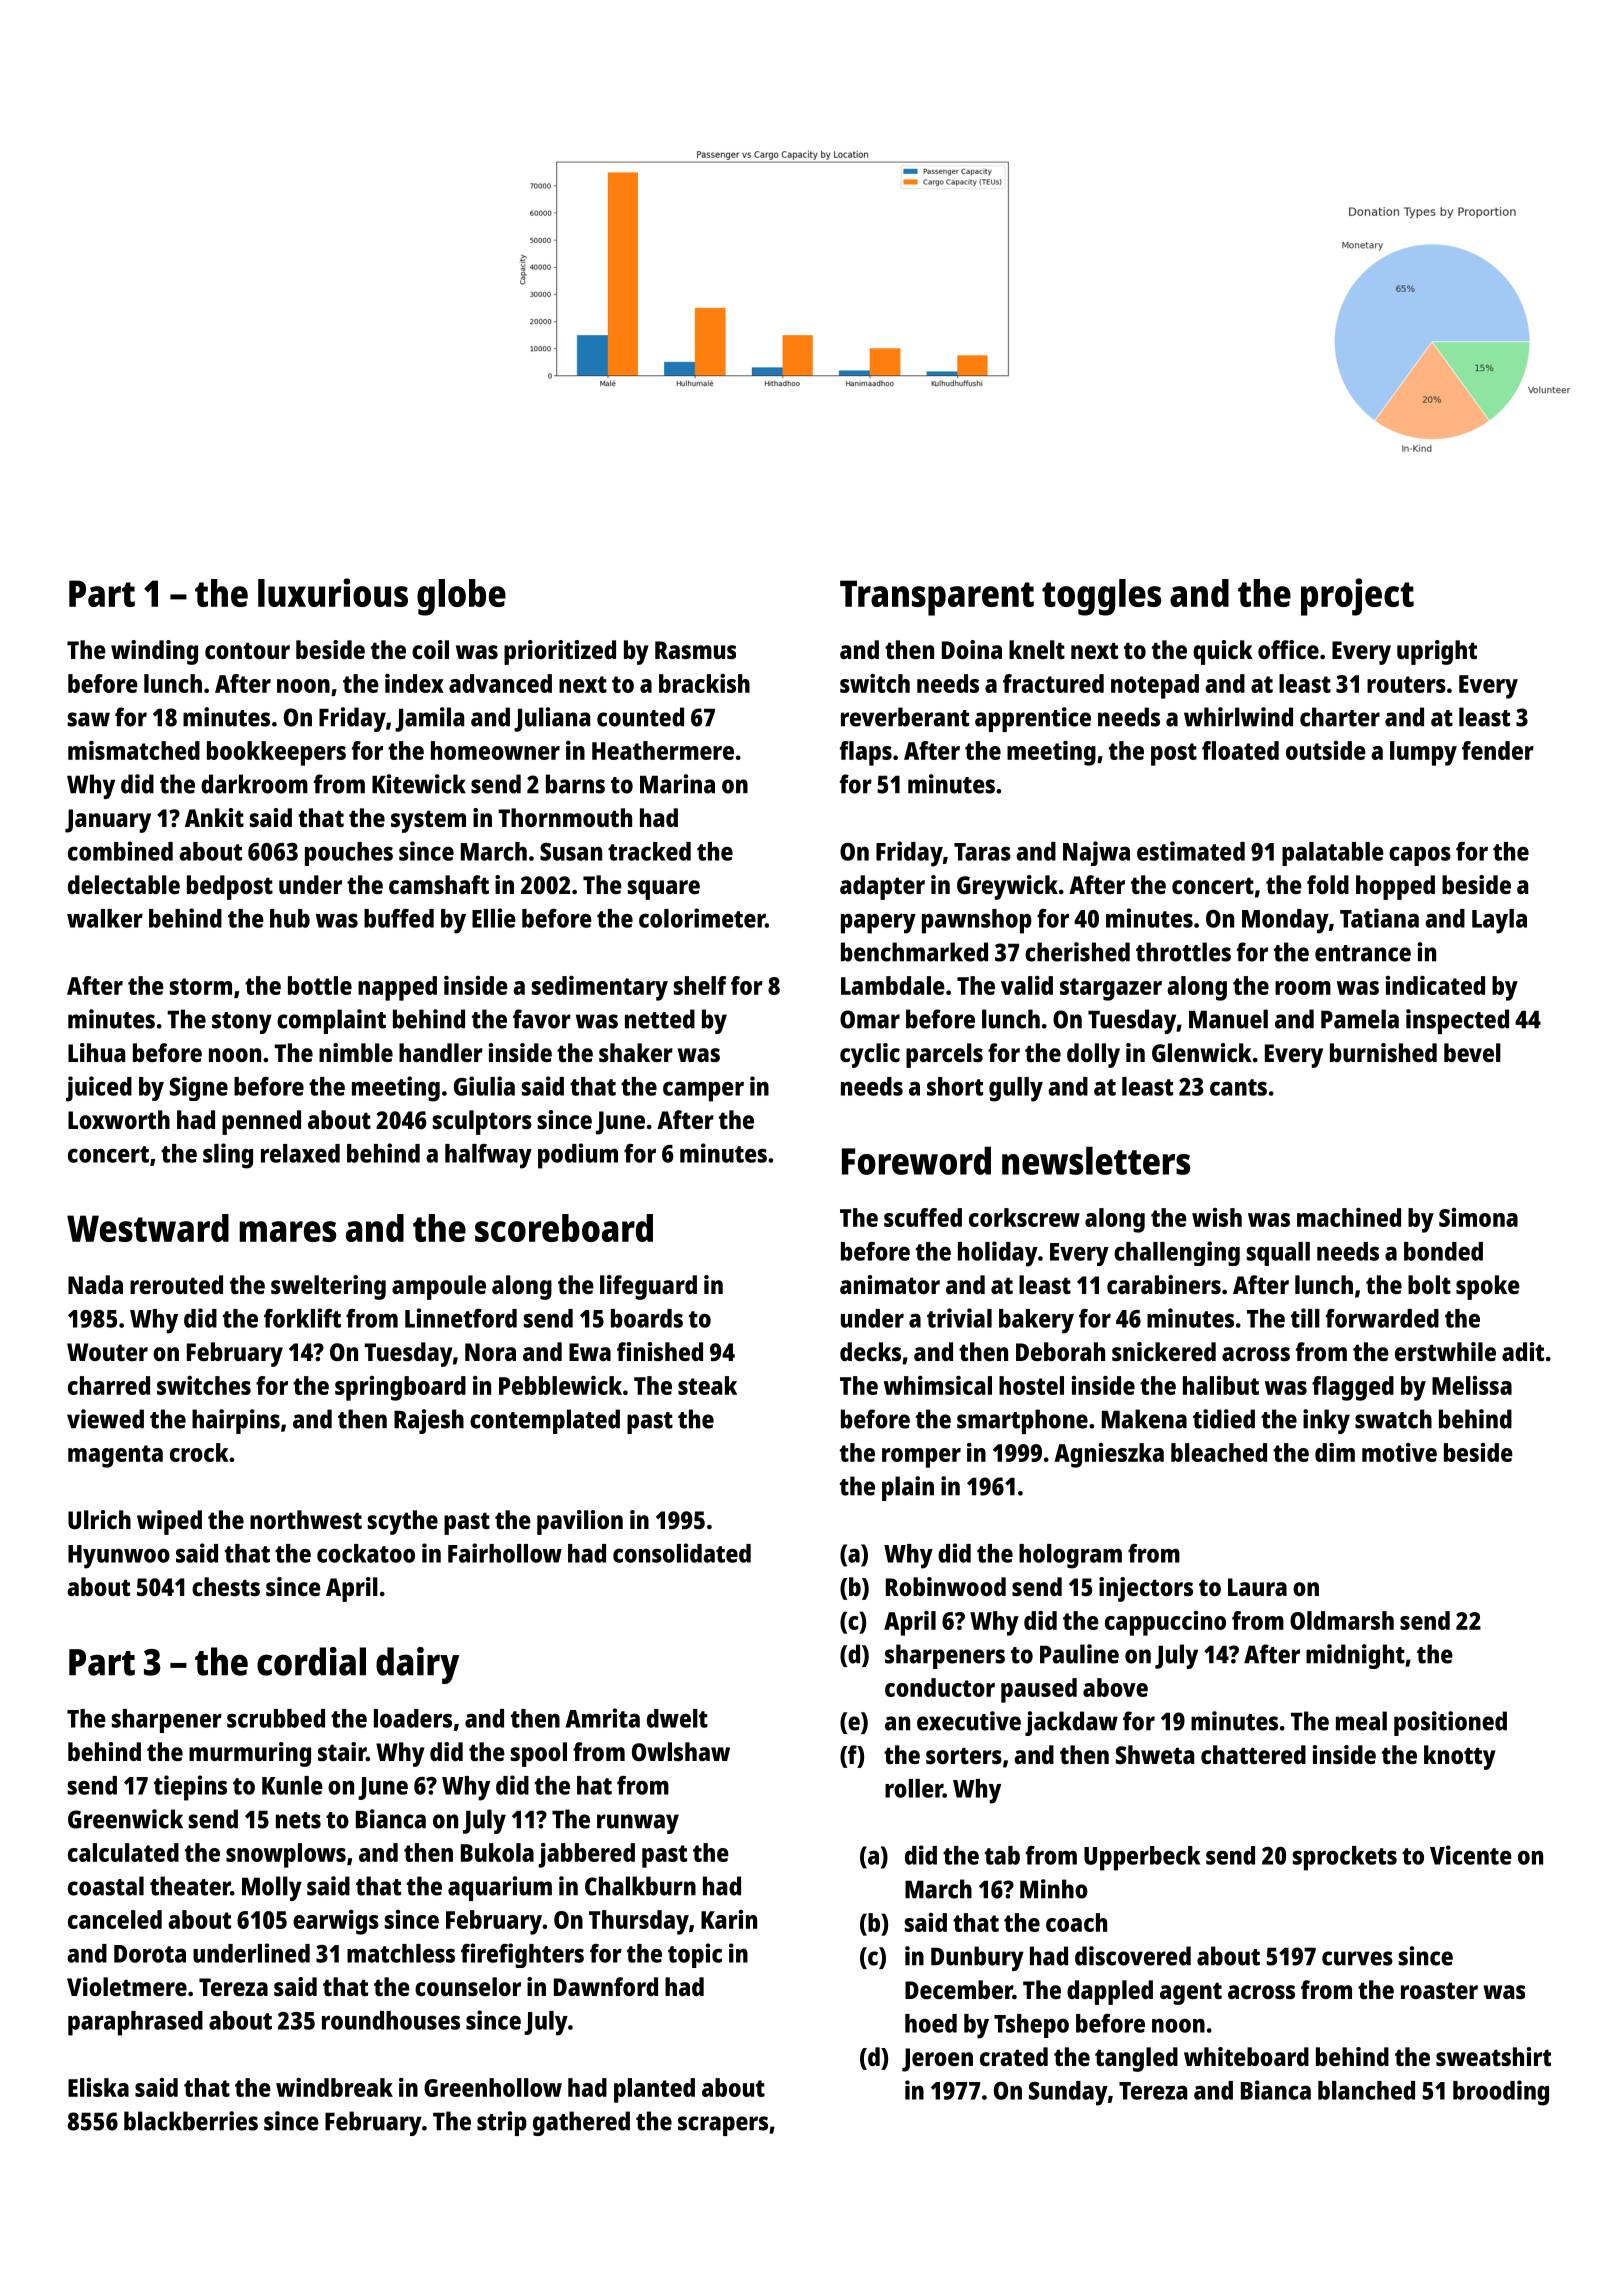  What do you see at coordinates (959, 1318) in the screenshot?
I see `trivial` at bounding box center [959, 1318].
